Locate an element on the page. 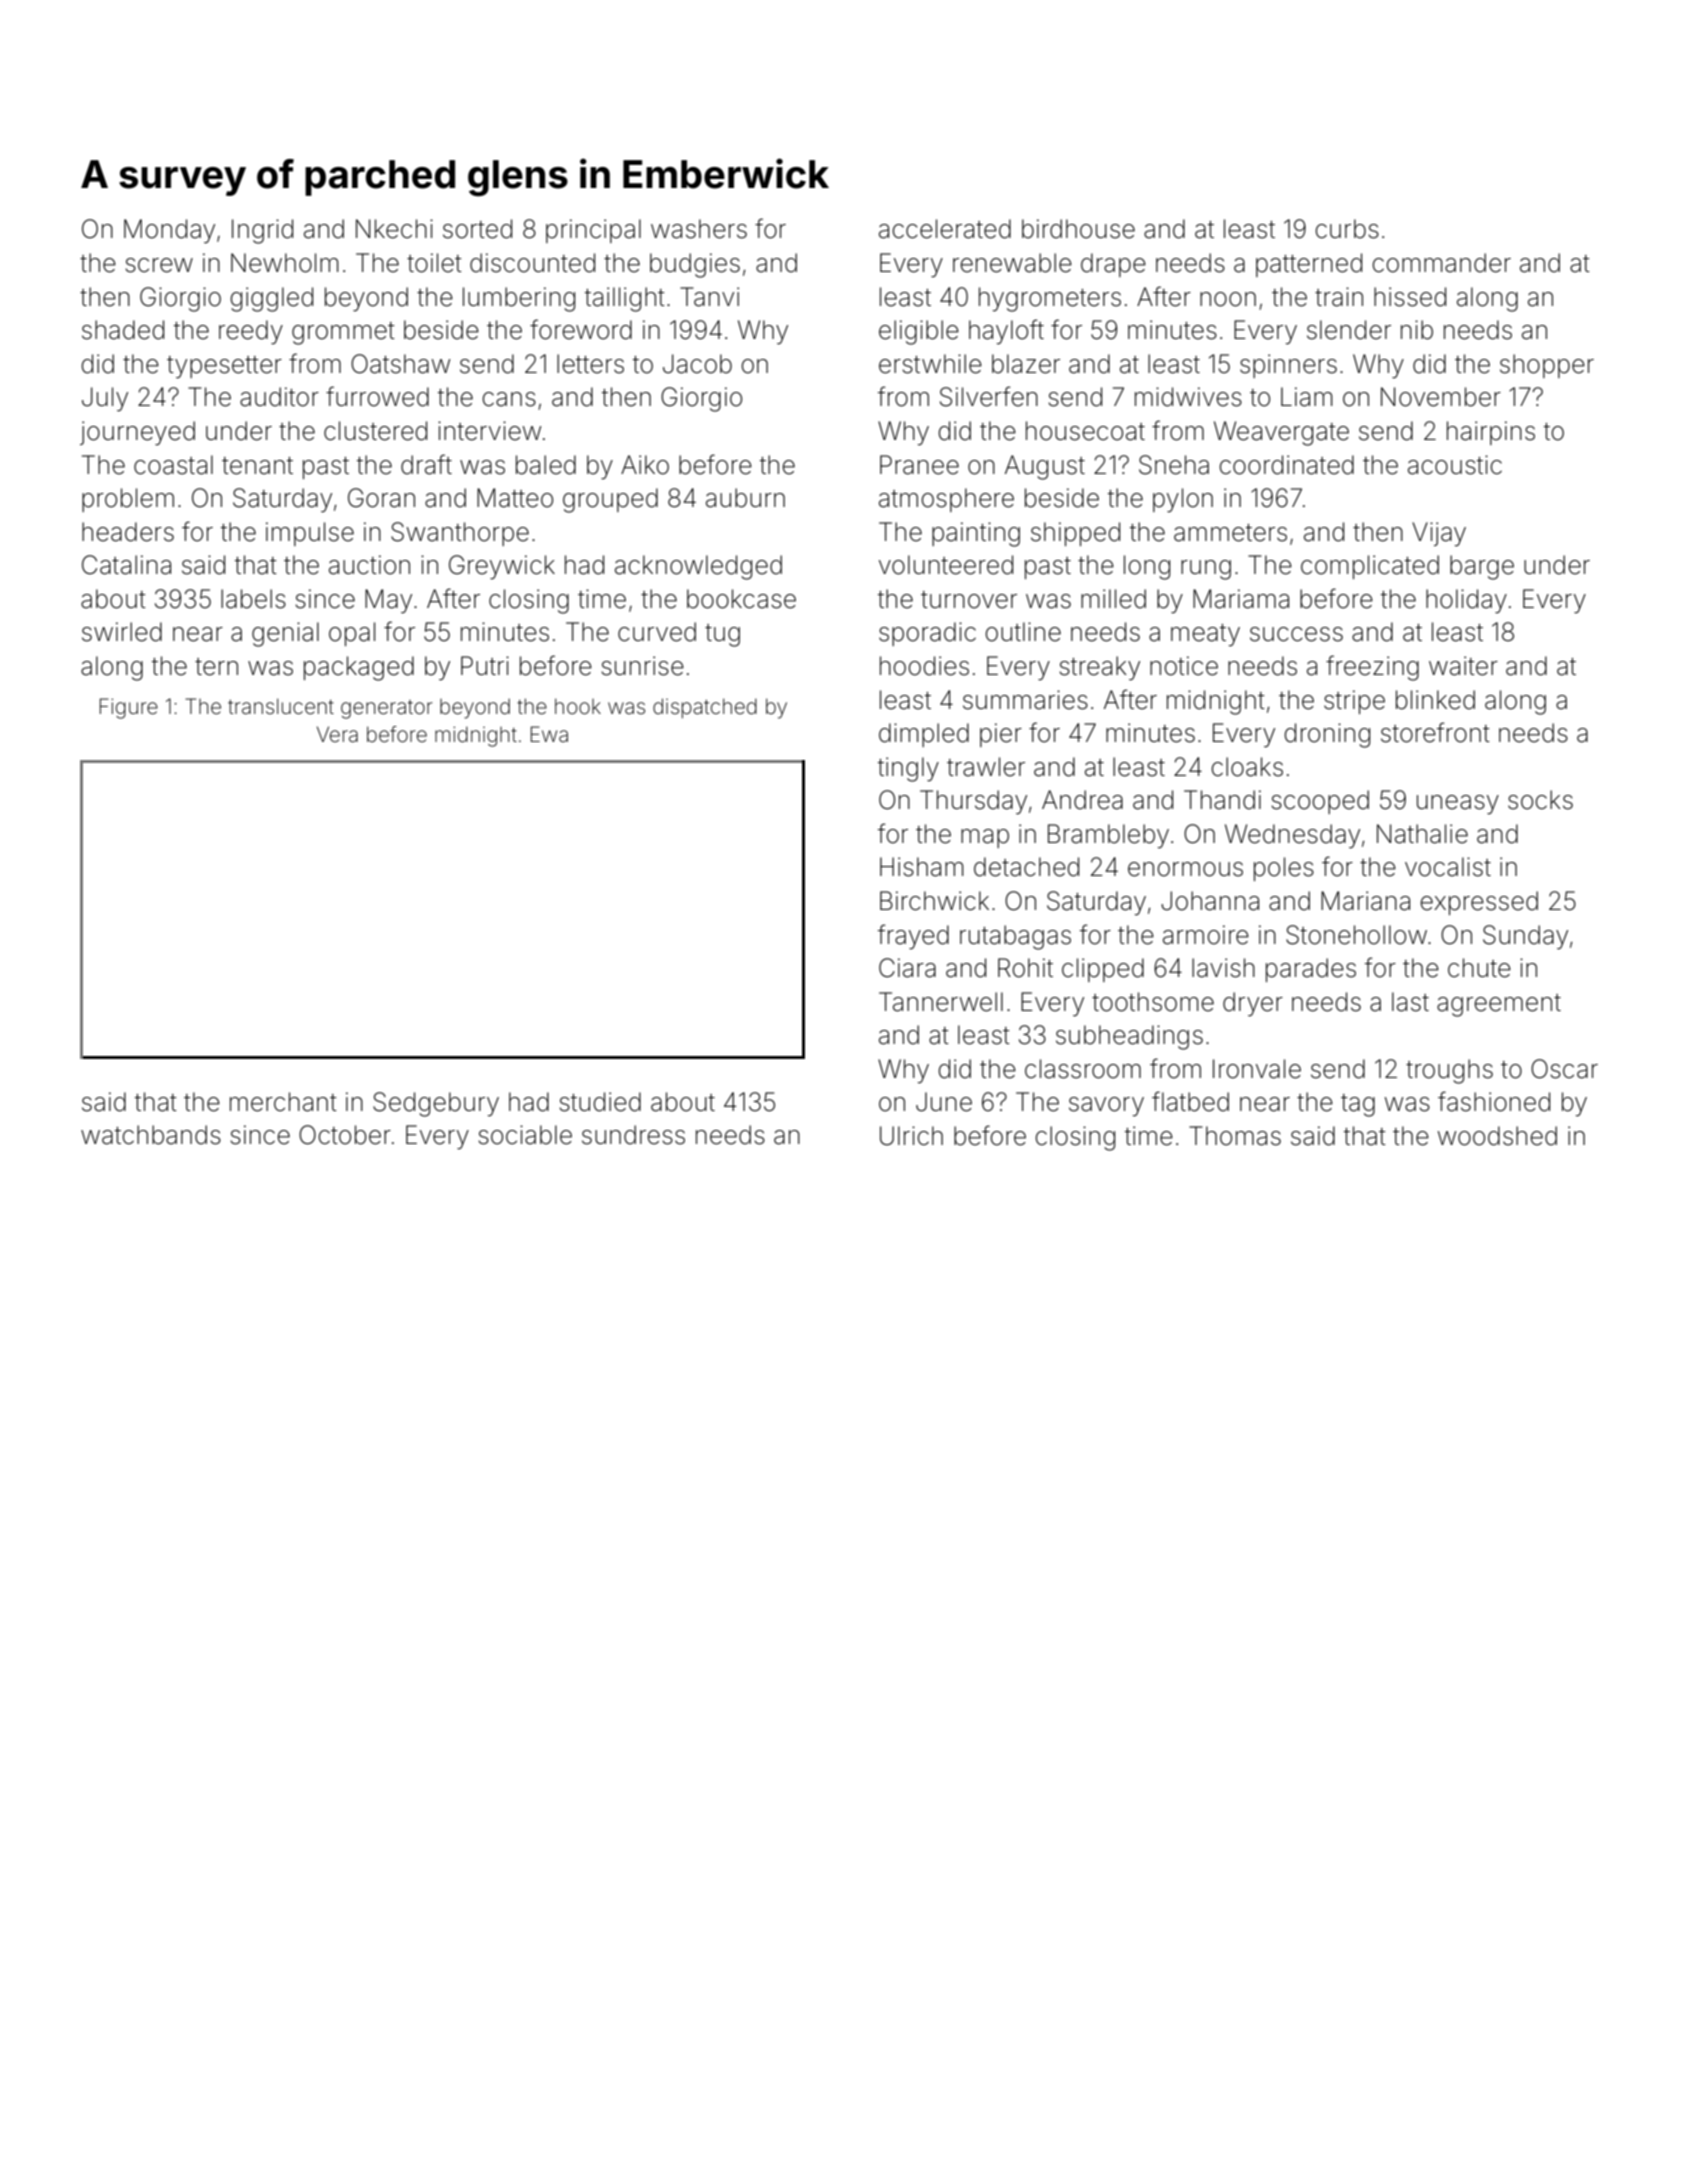 The width and height of the document is (1683, 2178). curbs is located at coordinates (1347, 229).
